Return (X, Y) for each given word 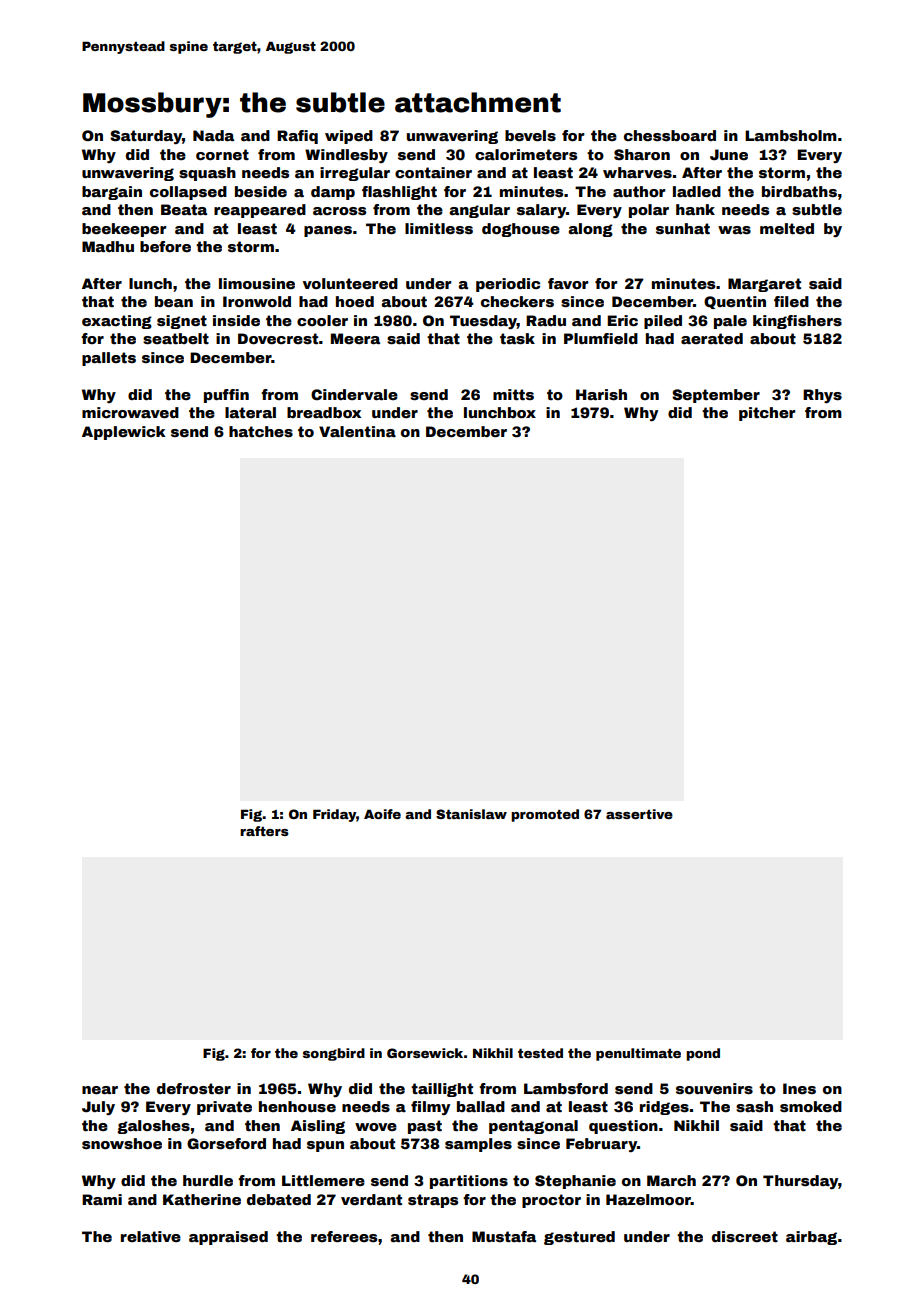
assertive (639, 814)
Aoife (382, 814)
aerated (712, 338)
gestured (579, 1238)
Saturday (146, 137)
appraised (228, 1238)
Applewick (124, 433)
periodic (508, 285)
